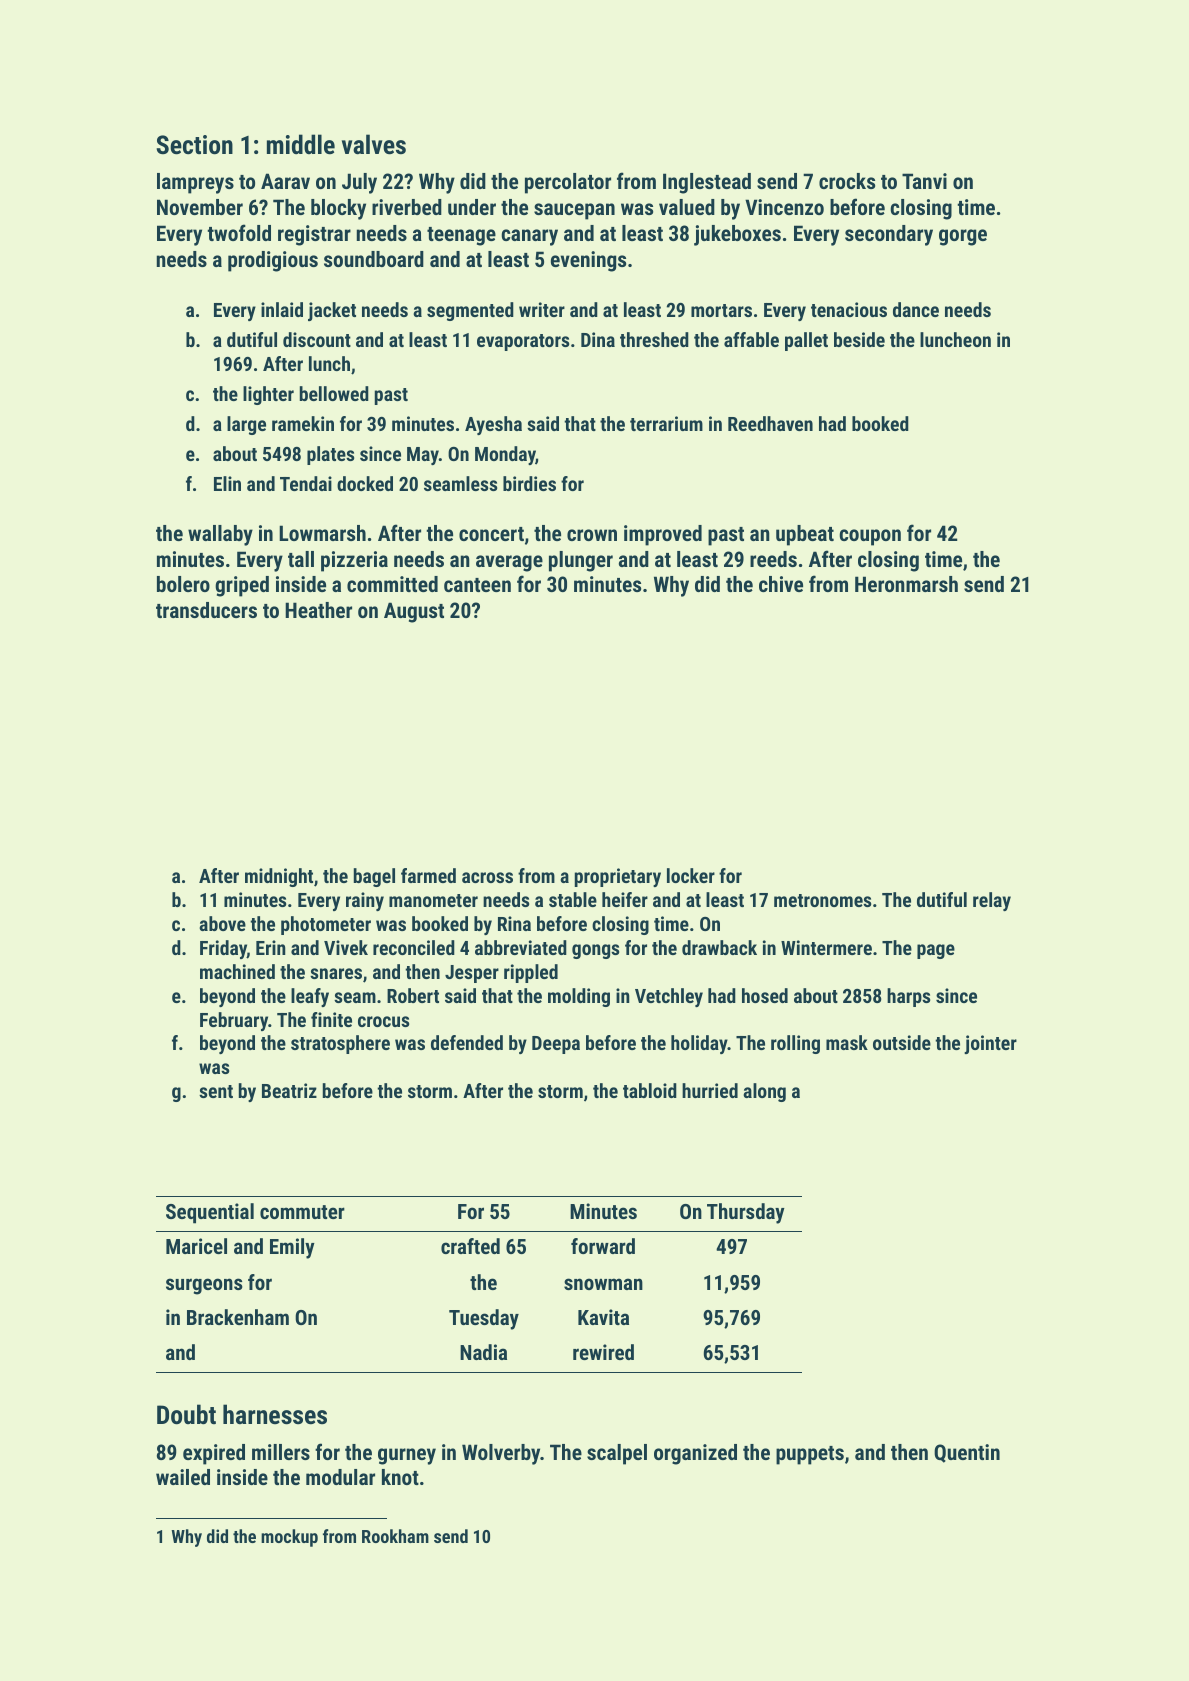 The image size is (1189, 1681). What do you see at coordinates (746, 1213) in the screenshot?
I see `Thursday` at bounding box center [746, 1213].
